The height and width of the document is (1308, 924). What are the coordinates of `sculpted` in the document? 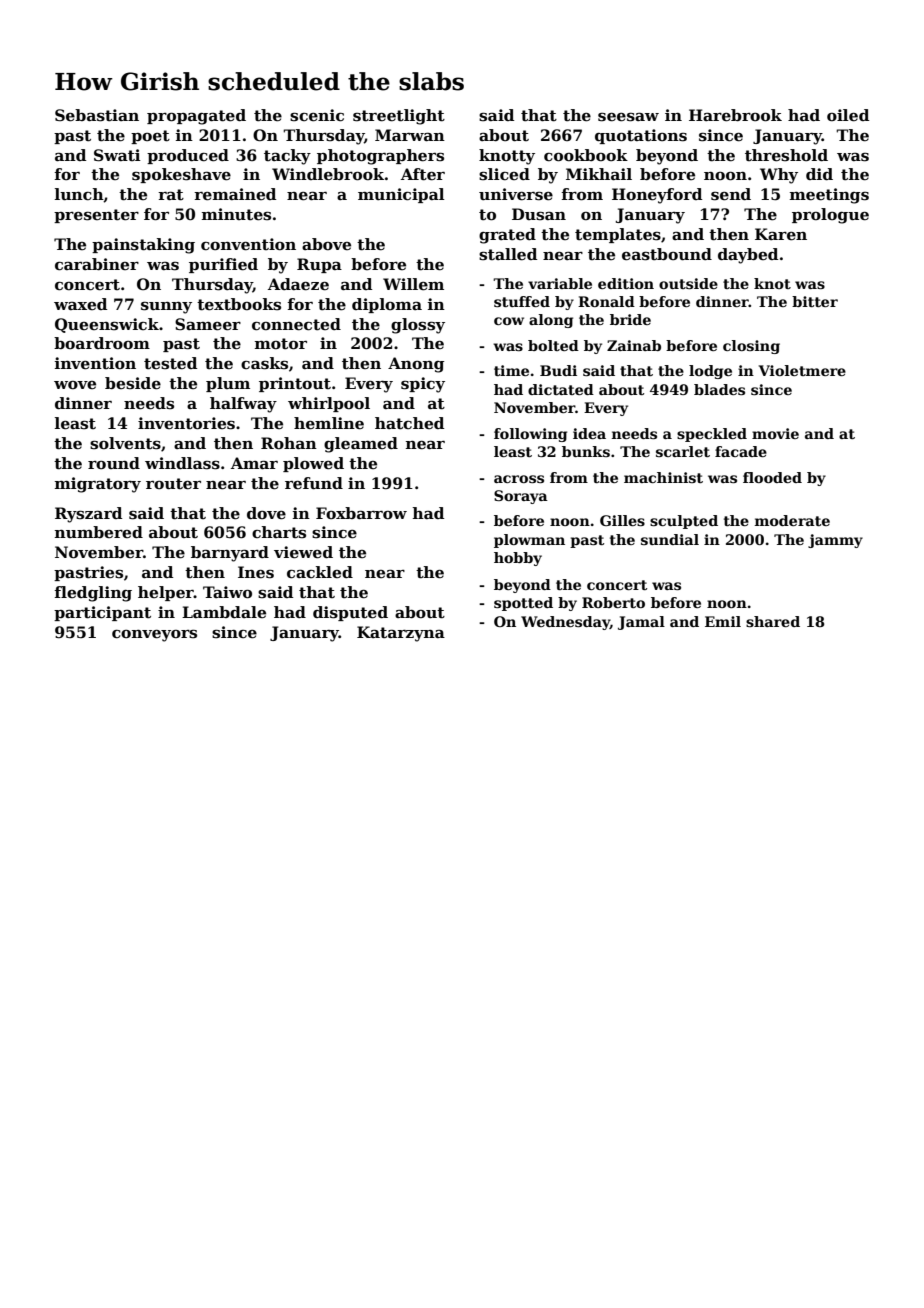 It's located at (684, 522).
